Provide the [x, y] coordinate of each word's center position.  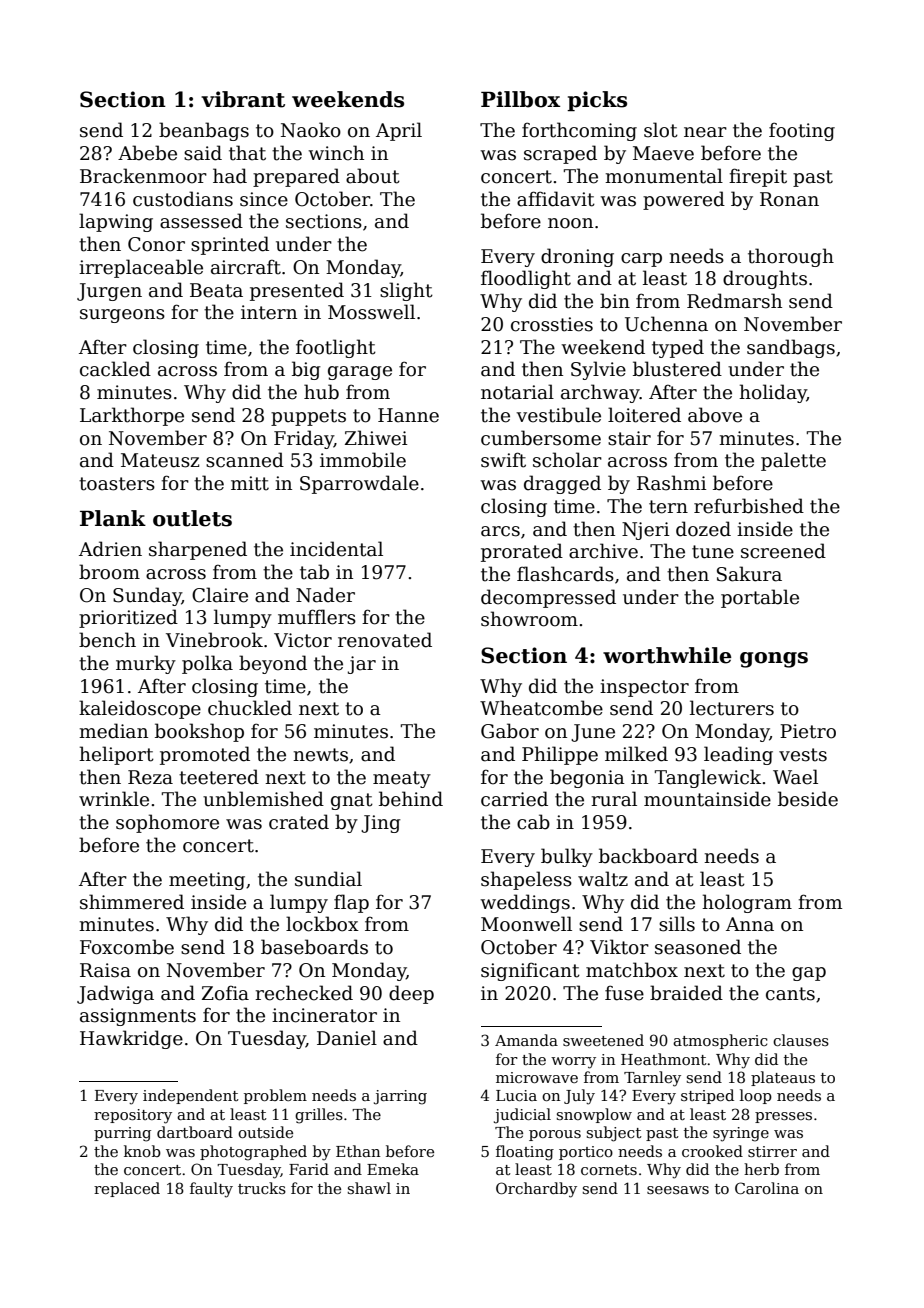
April [399, 131]
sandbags [791, 348]
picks [597, 101]
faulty [211, 1190]
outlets [192, 518]
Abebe [147, 153]
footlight [336, 348]
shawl [369, 1188]
